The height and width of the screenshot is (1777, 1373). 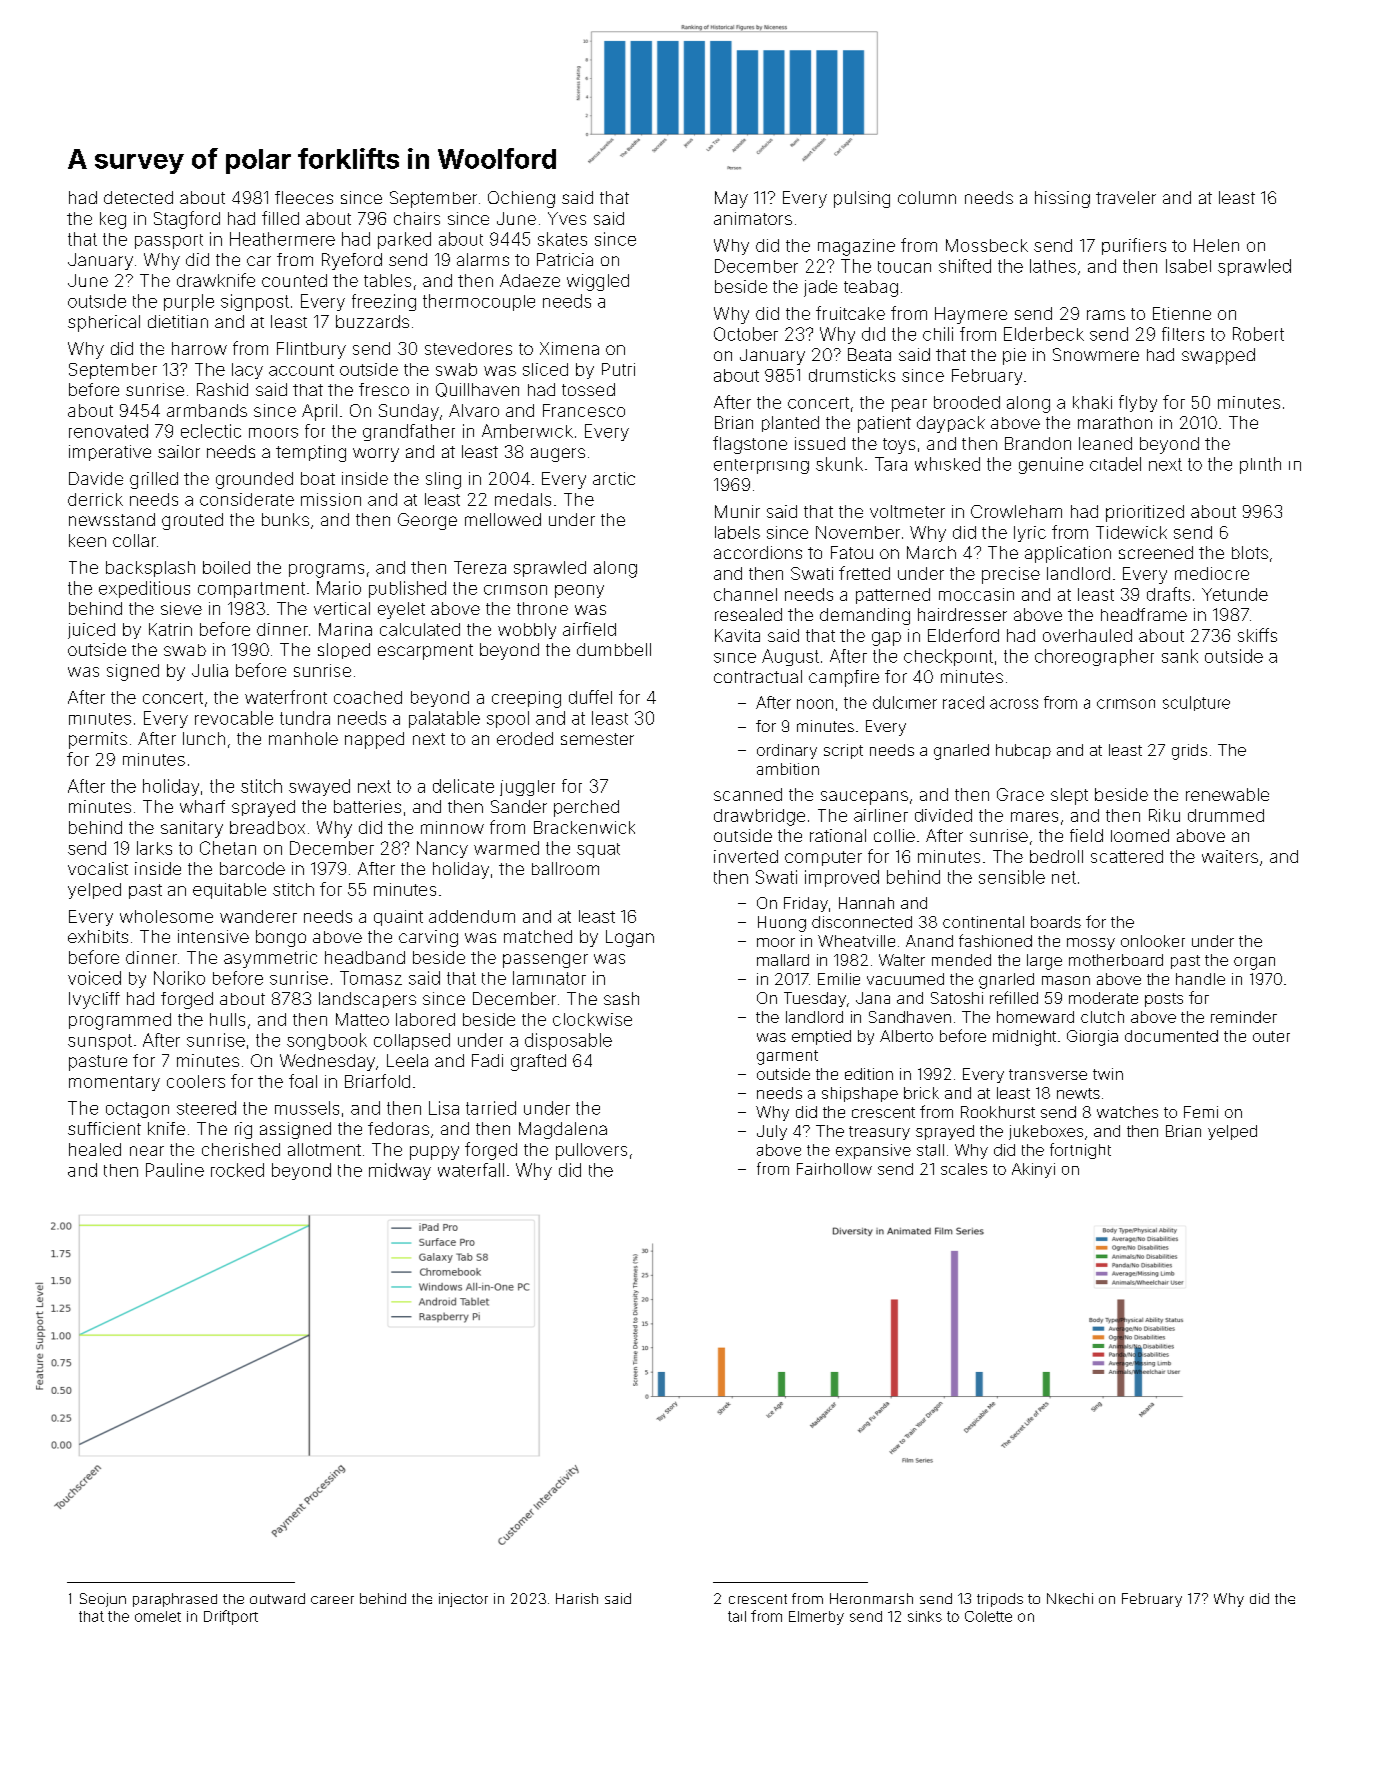 I want to click on Robert, so click(x=1258, y=334).
